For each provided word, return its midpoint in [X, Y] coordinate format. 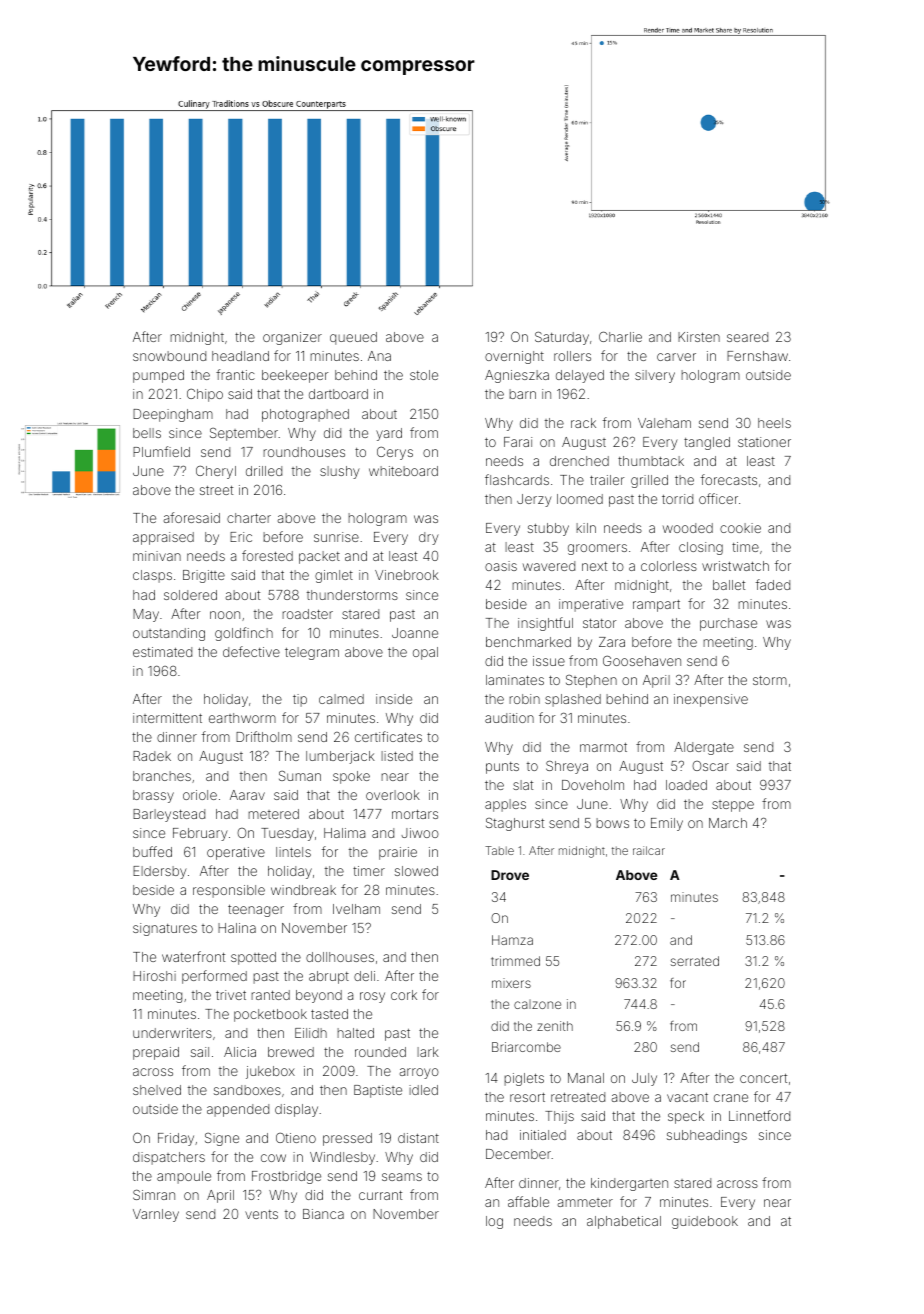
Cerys [395, 453]
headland [240, 356]
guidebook [705, 1222]
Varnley [156, 1215]
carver [676, 357]
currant [380, 1195]
